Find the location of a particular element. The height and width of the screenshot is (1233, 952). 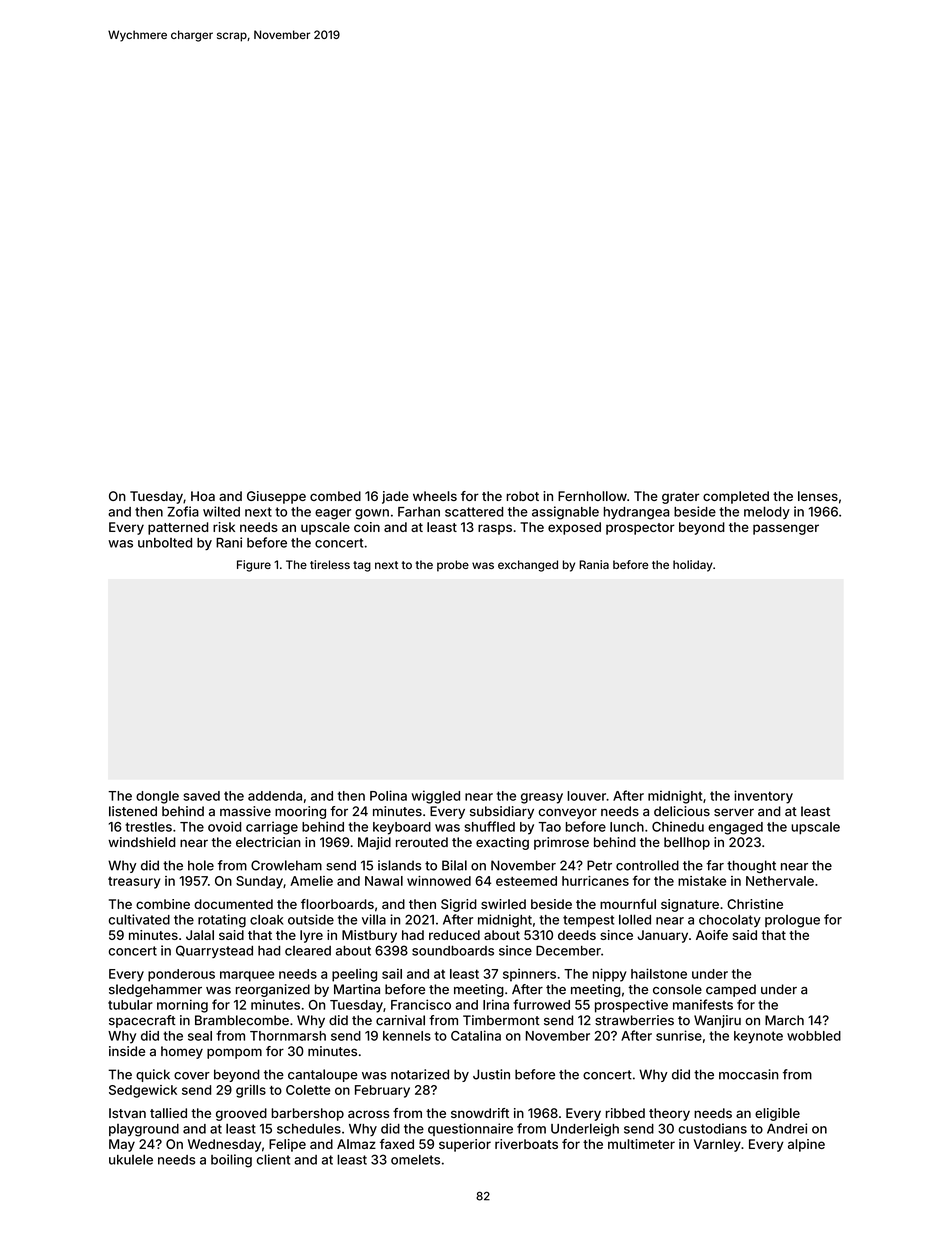

robot is located at coordinates (522, 496).
